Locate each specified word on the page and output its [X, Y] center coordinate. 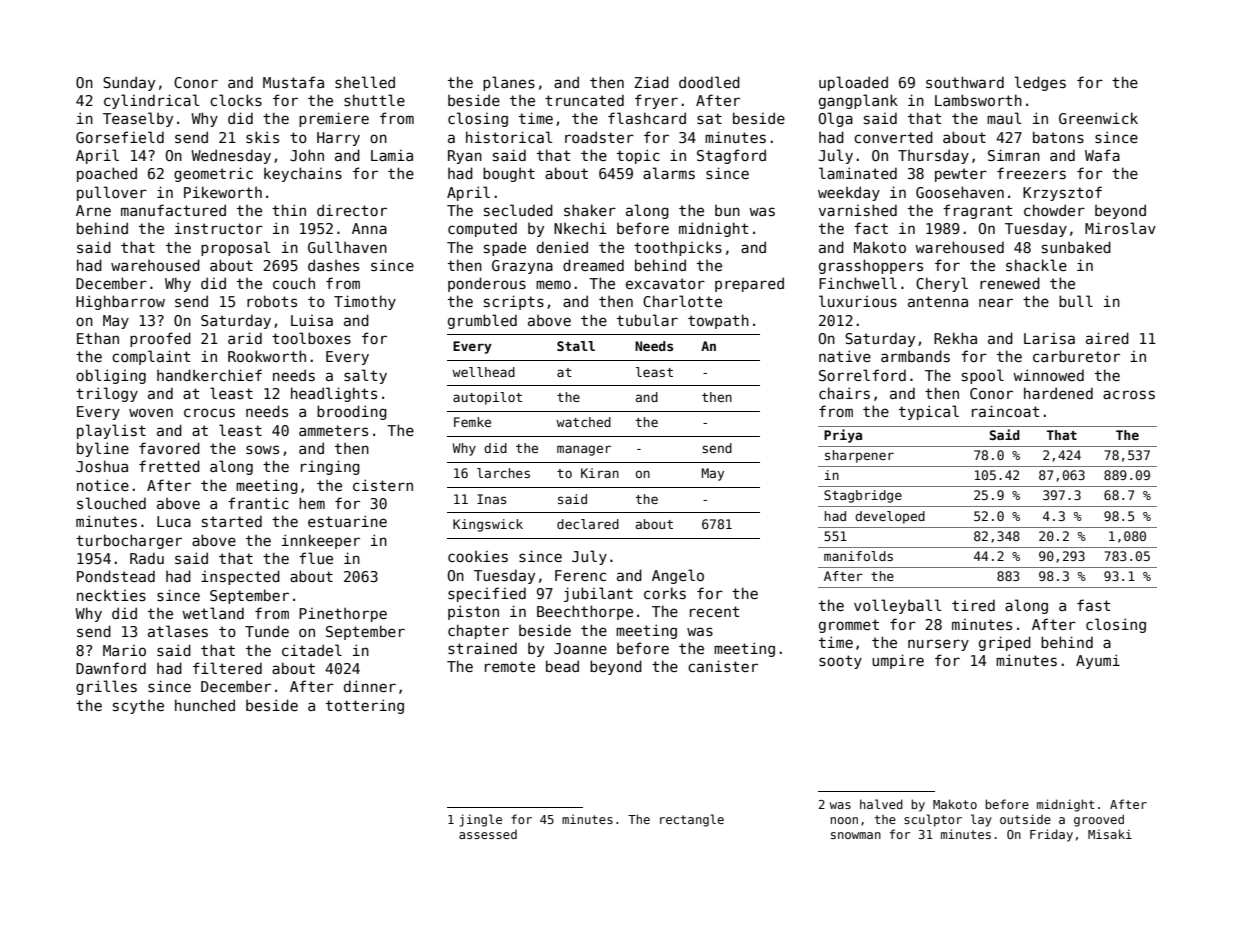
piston [473, 612]
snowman [856, 835]
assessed [488, 834]
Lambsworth [978, 100]
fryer [656, 101]
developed [890, 517]
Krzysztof [1062, 193]
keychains [303, 174]
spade [505, 248]
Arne [93, 210]
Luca [174, 521]
